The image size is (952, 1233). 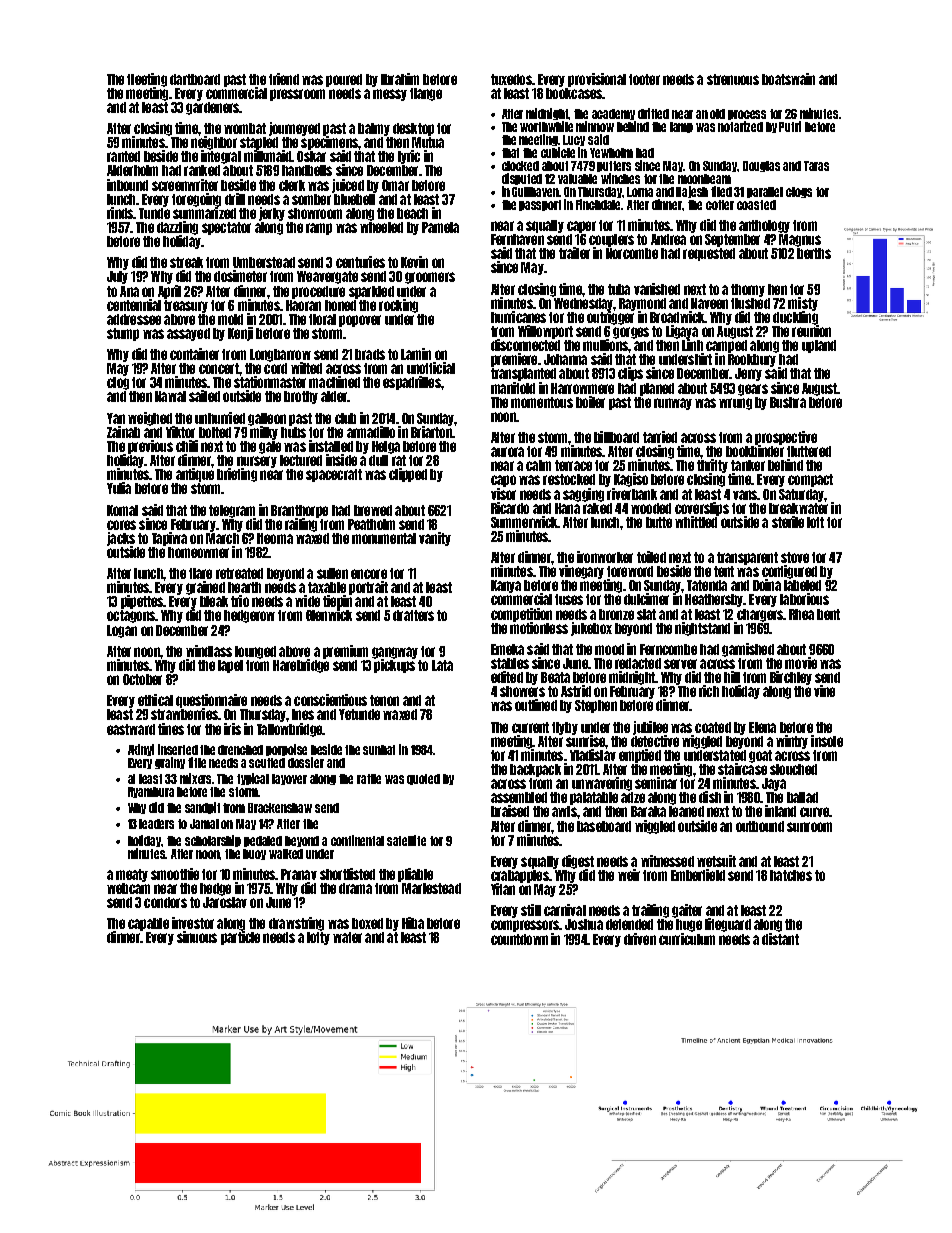 I want to click on streak, so click(x=186, y=262).
